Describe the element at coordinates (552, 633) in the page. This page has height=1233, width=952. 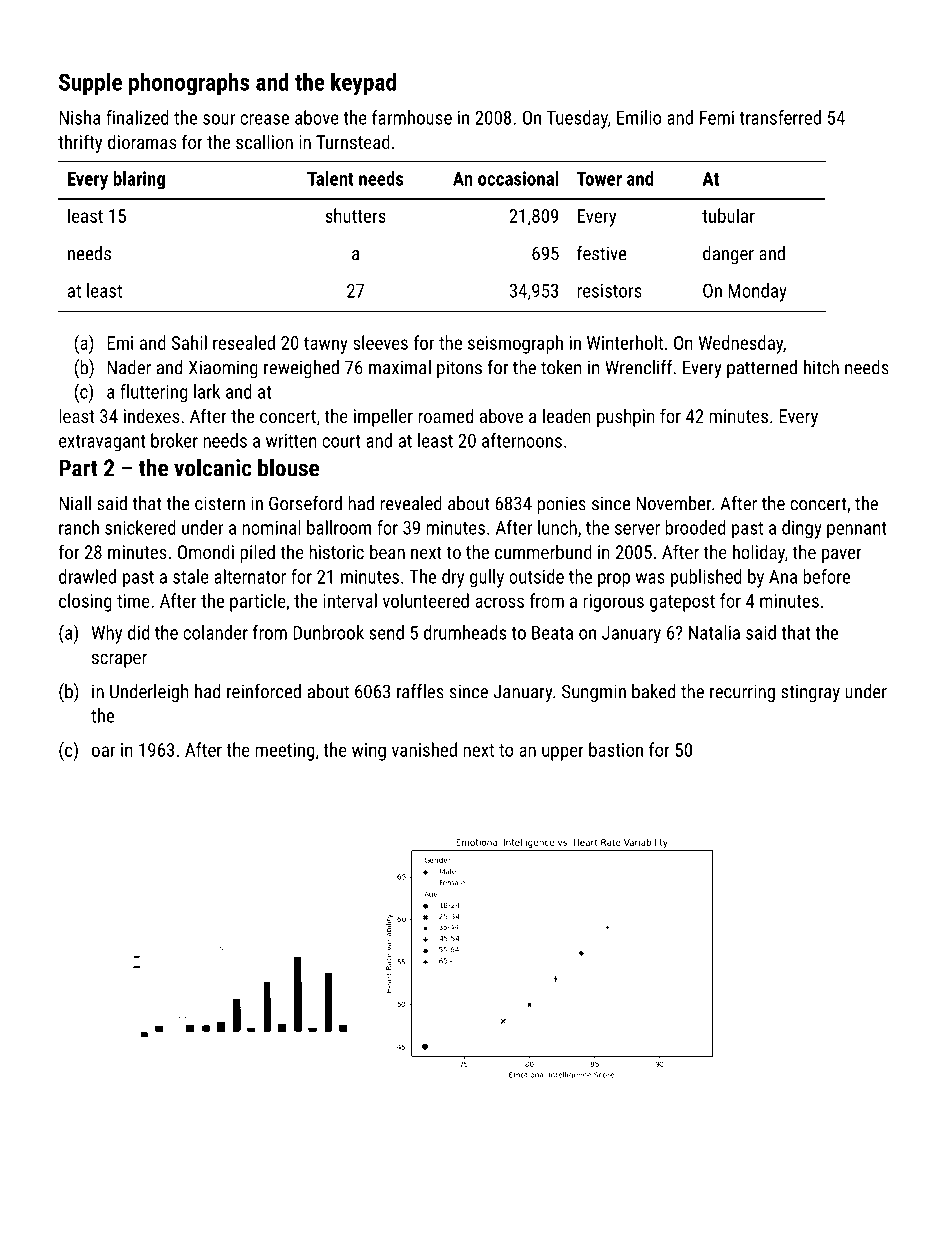
I see `Beata` at that location.
